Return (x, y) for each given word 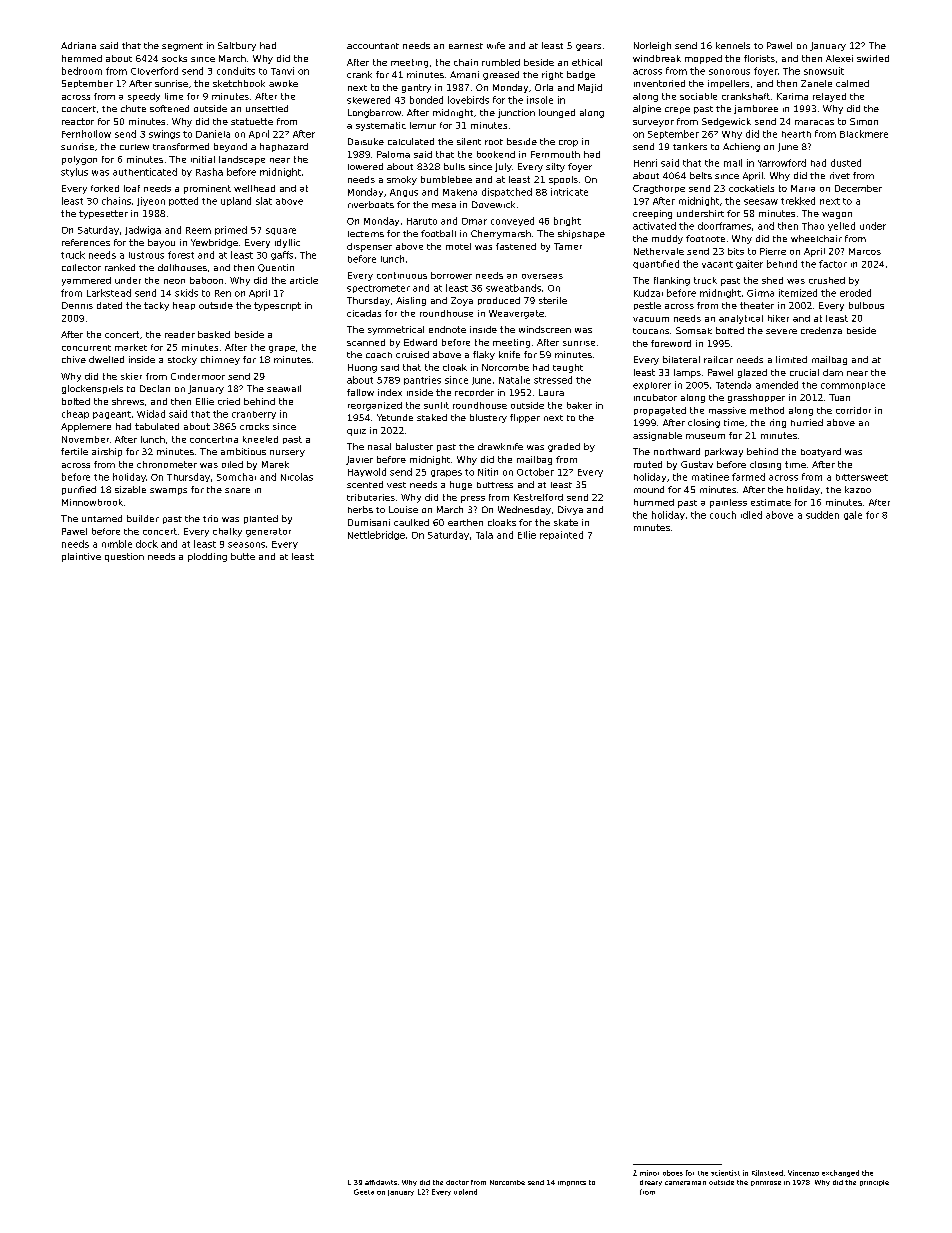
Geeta (364, 1192)
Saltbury (237, 46)
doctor (457, 1182)
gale (853, 515)
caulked (411, 522)
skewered (368, 100)
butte (243, 556)
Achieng (741, 147)
